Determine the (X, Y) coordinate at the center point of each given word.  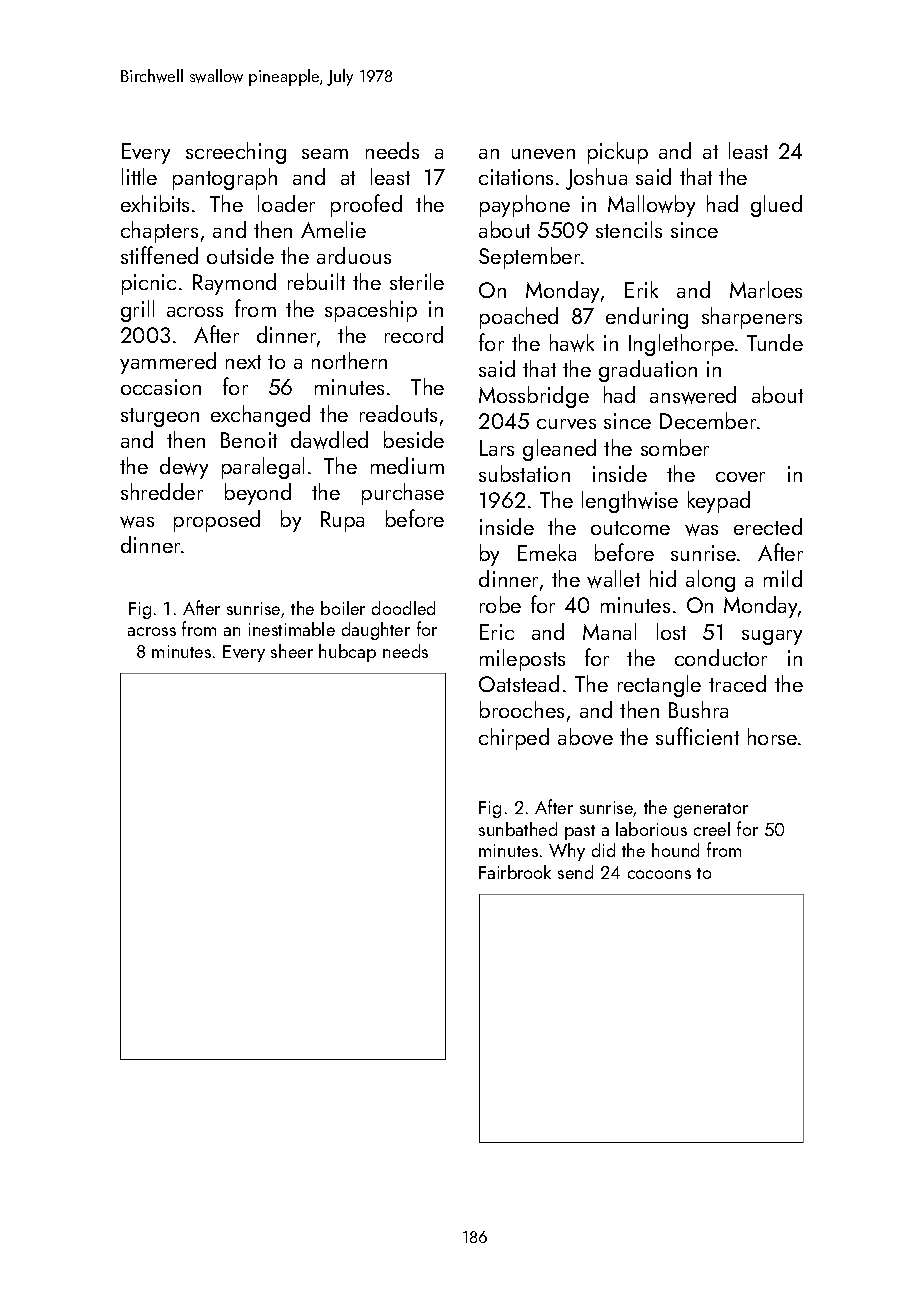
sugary (772, 637)
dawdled (329, 440)
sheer (292, 651)
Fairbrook (515, 872)
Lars (497, 448)
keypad (719, 502)
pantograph (225, 179)
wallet (613, 579)
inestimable (292, 629)
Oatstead (519, 683)
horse (772, 736)
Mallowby (651, 206)
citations (516, 177)
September (529, 258)
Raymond (234, 284)
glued (776, 206)
